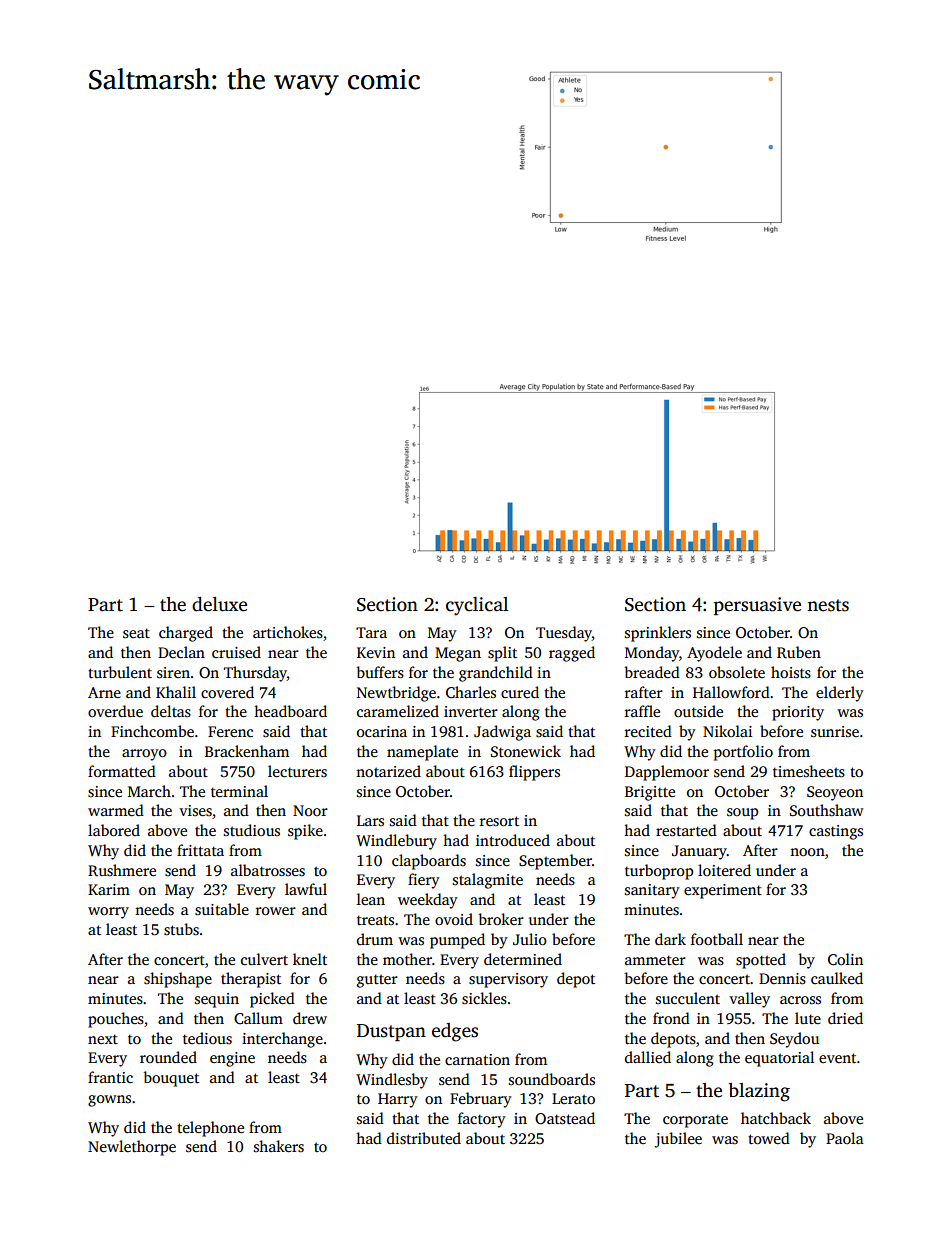  What do you see at coordinates (375, 939) in the image?
I see `drum` at bounding box center [375, 939].
